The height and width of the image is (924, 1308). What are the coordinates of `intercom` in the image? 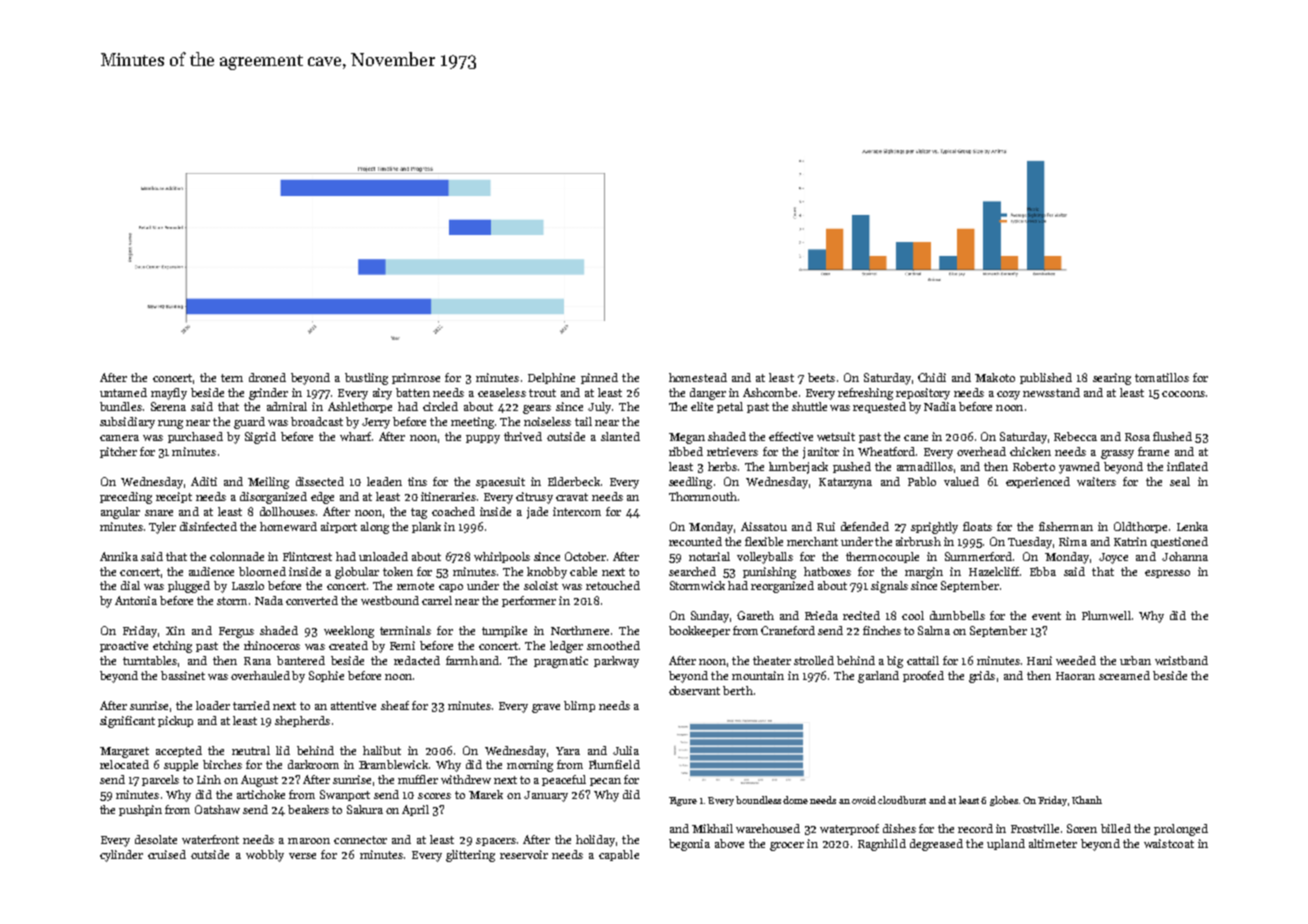 It's located at (577, 511).
